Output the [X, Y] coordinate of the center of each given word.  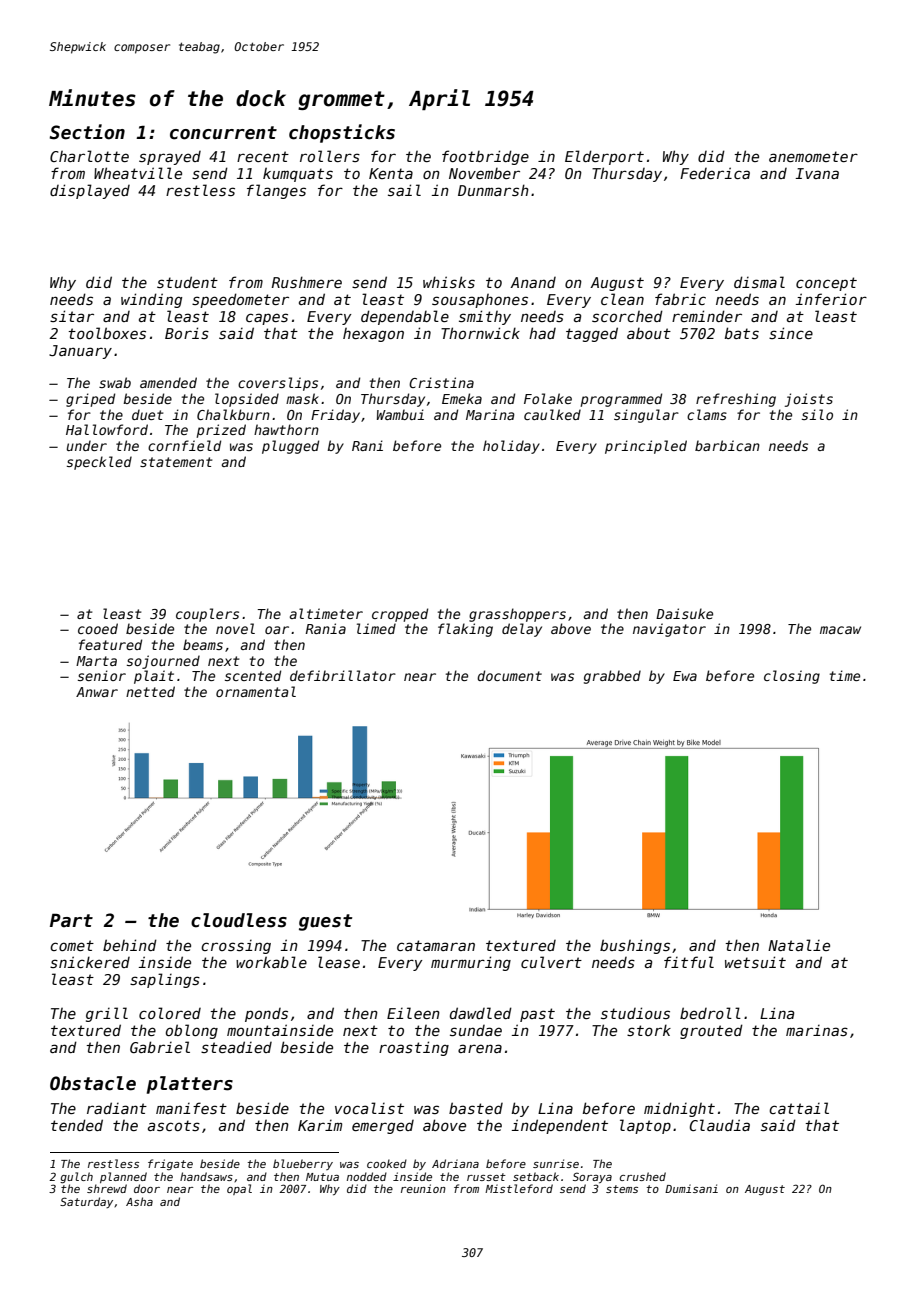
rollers [330, 156]
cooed [98, 628]
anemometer [813, 156]
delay [522, 630]
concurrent [223, 133]
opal [239, 1189]
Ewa [685, 676]
